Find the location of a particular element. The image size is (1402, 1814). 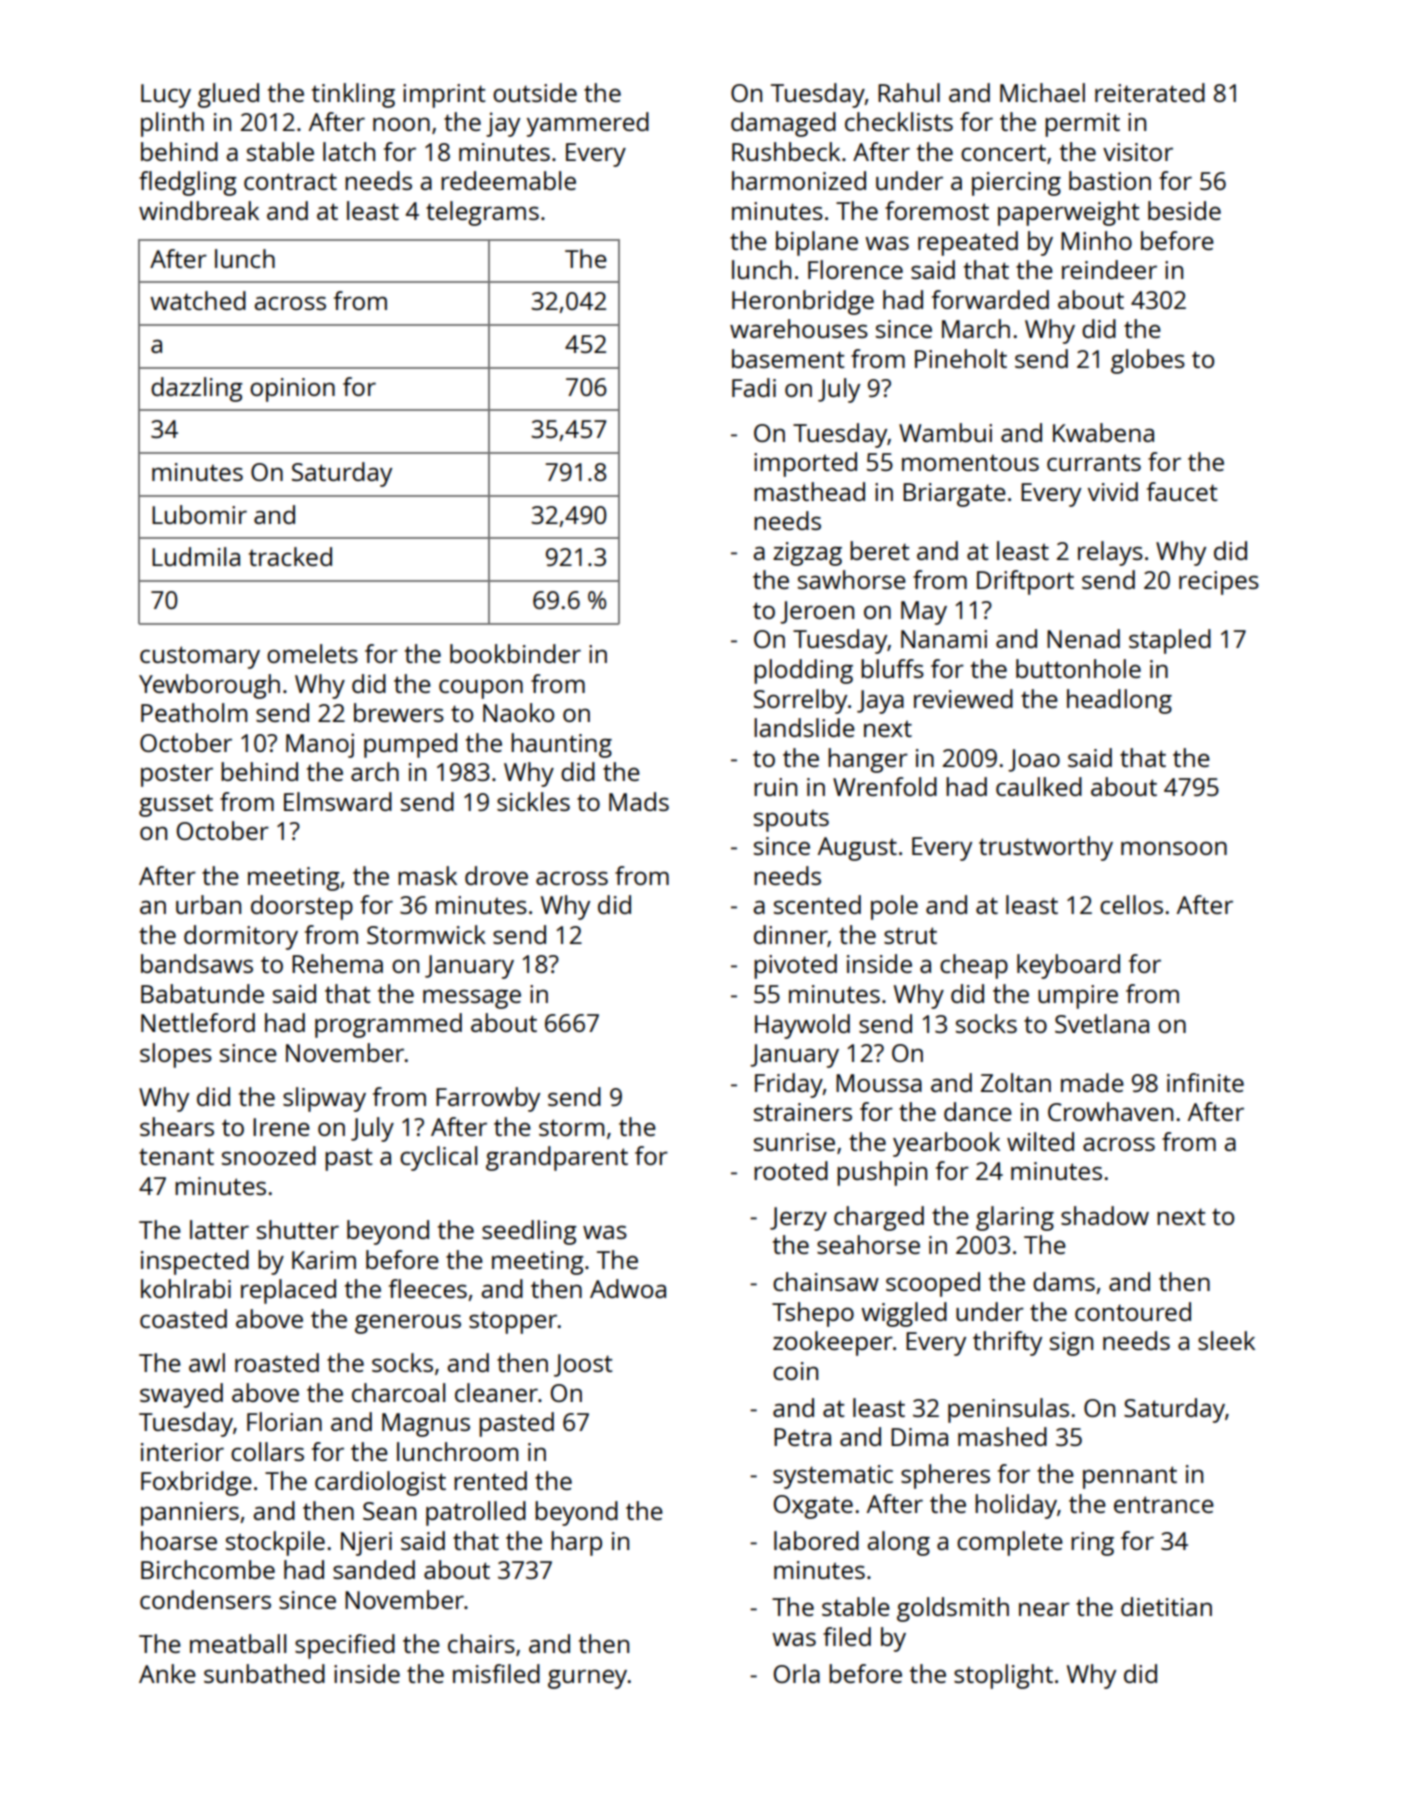

faucet is located at coordinates (1182, 491).
